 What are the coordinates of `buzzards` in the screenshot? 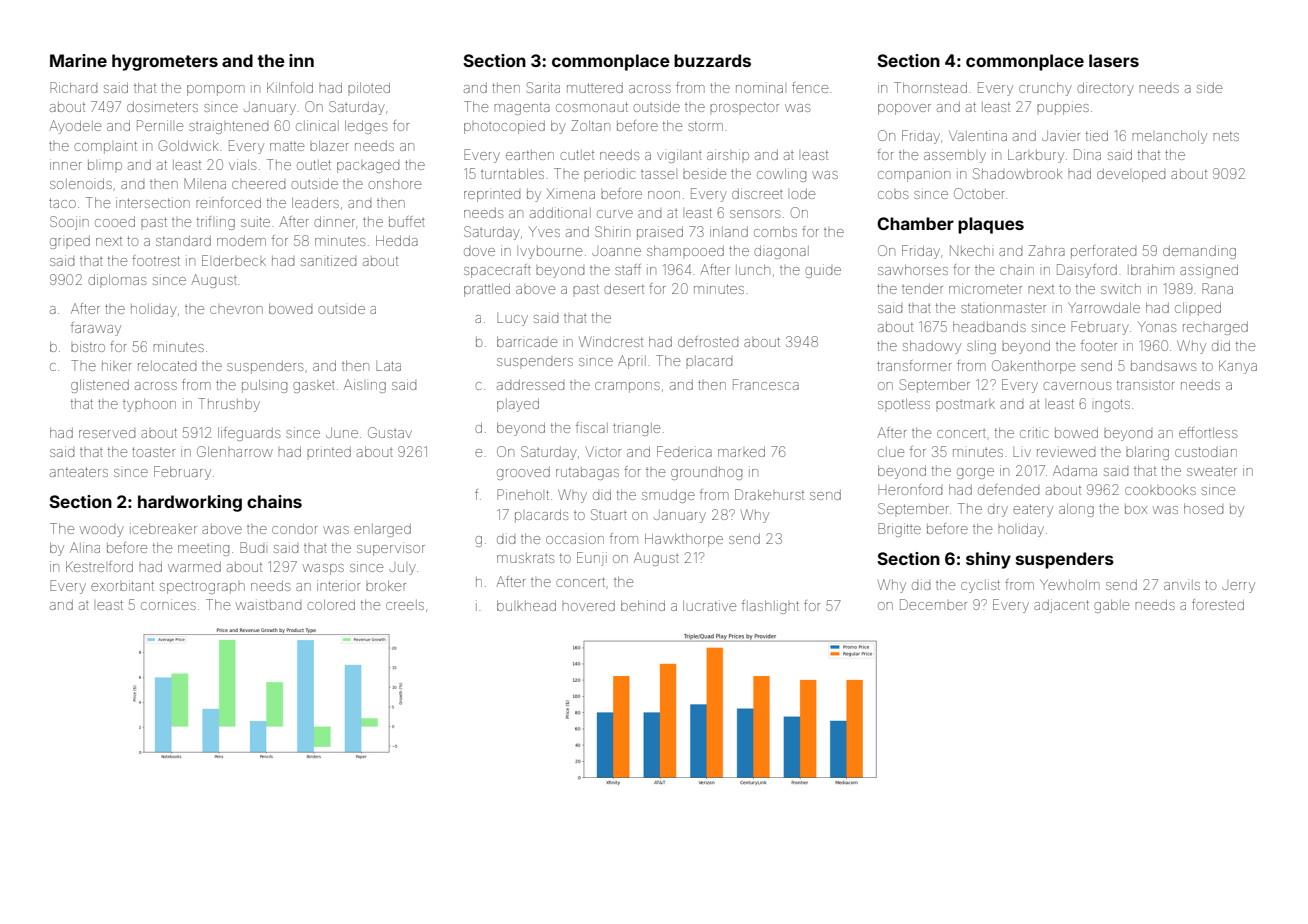 It's located at (712, 60).
